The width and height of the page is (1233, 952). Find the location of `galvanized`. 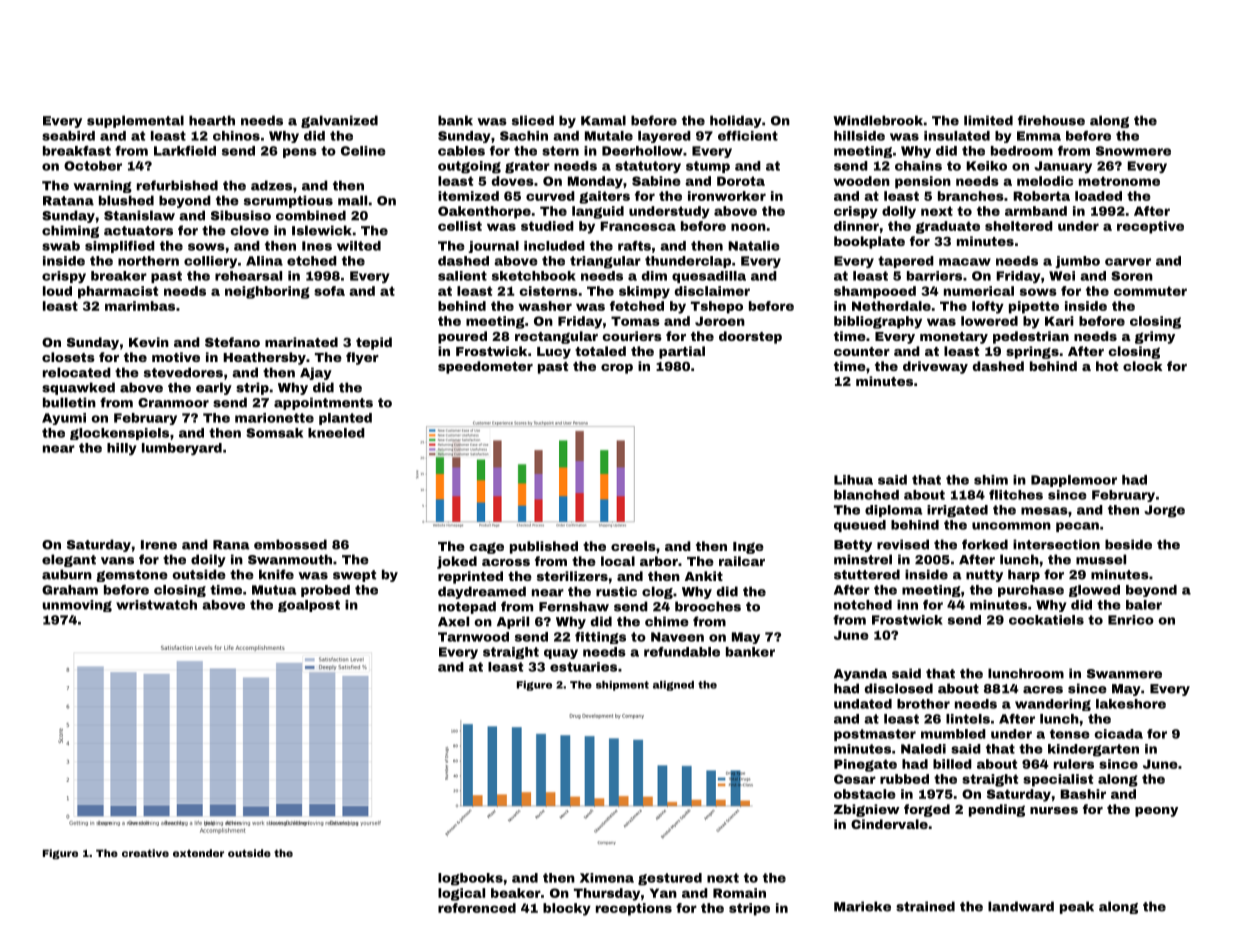

galvanized is located at coordinates (339, 121).
